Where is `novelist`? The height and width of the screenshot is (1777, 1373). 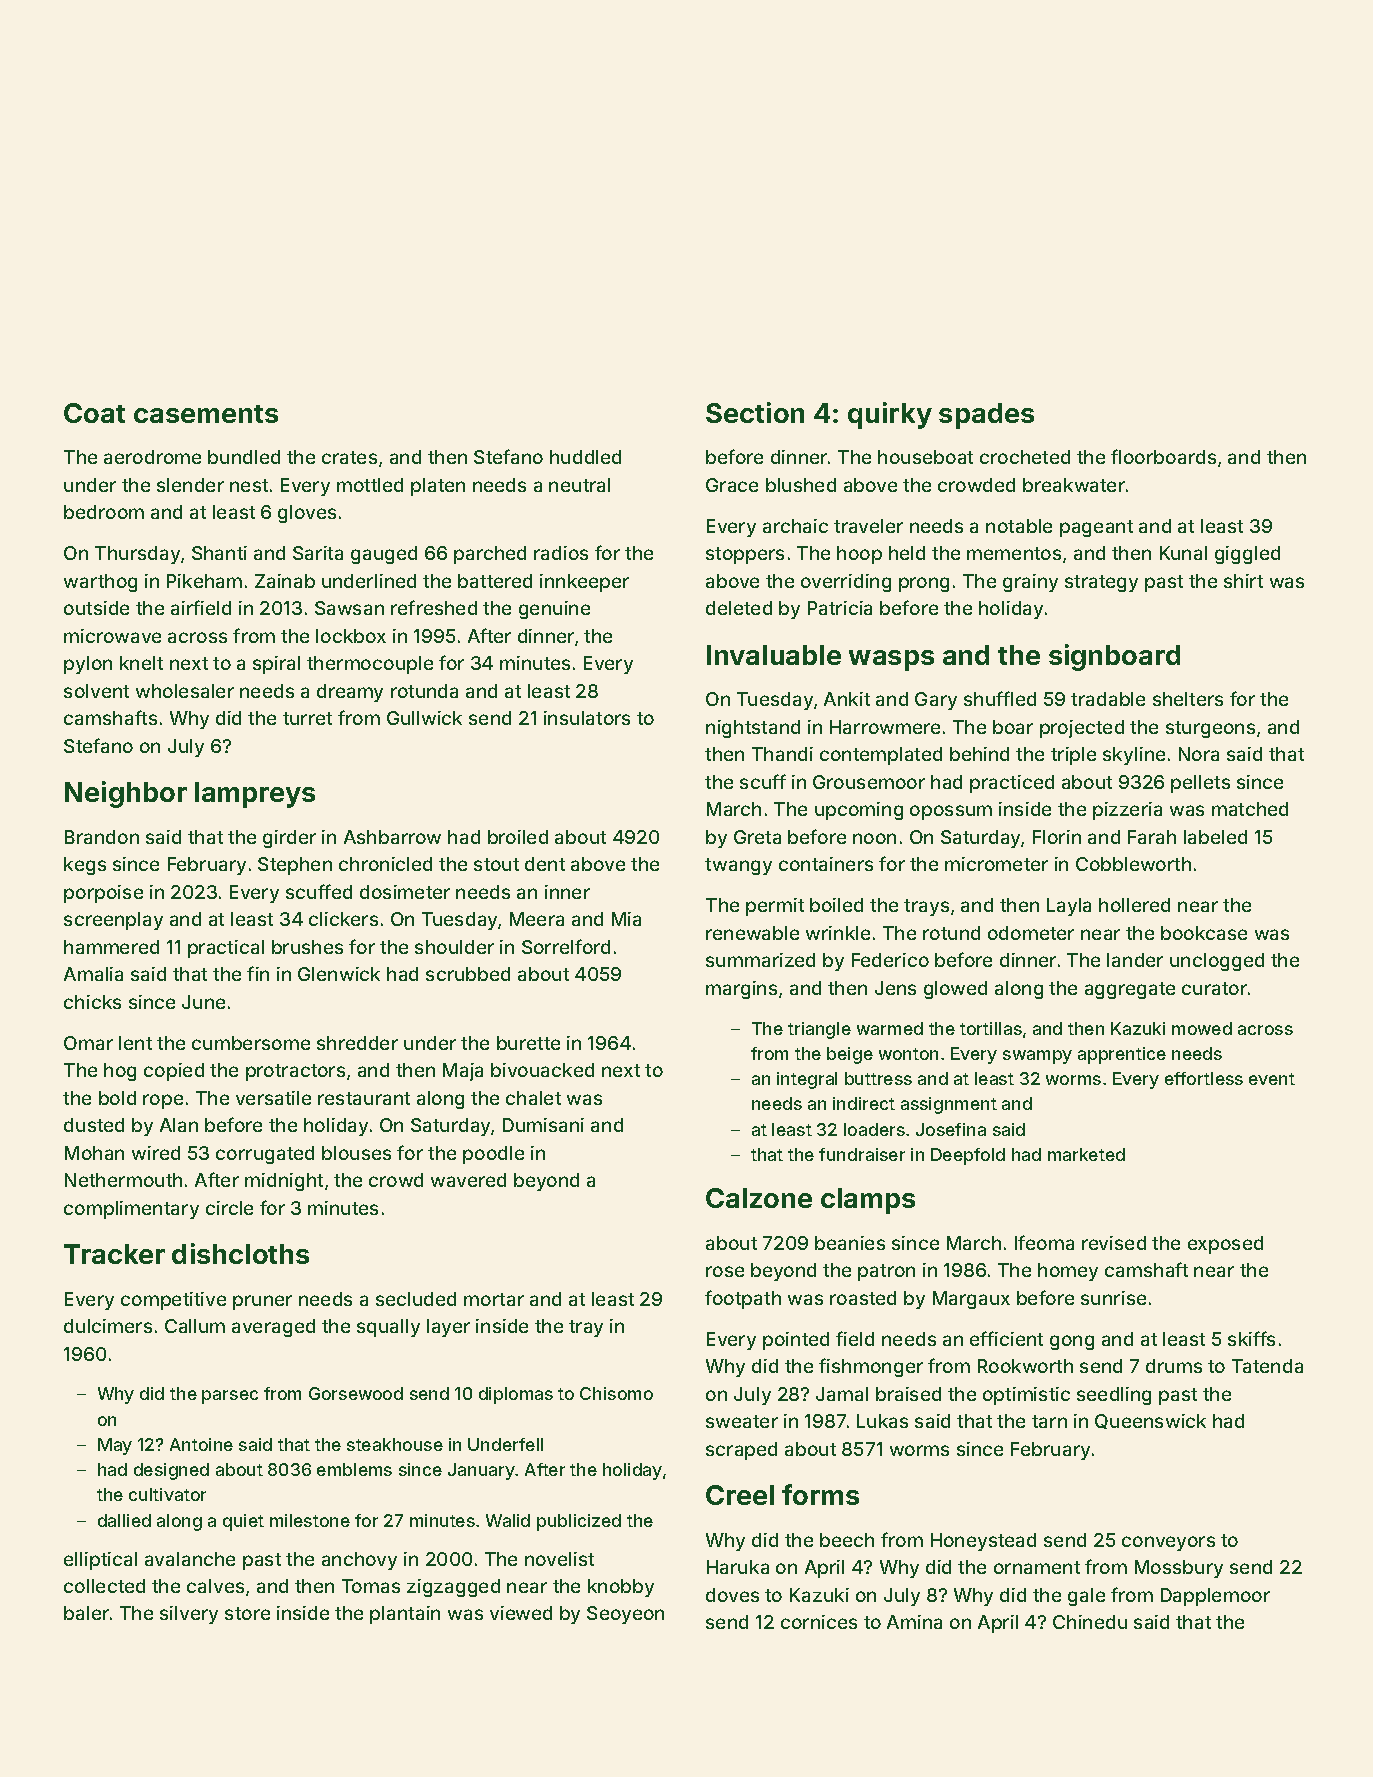
novelist is located at coordinates (559, 1559).
